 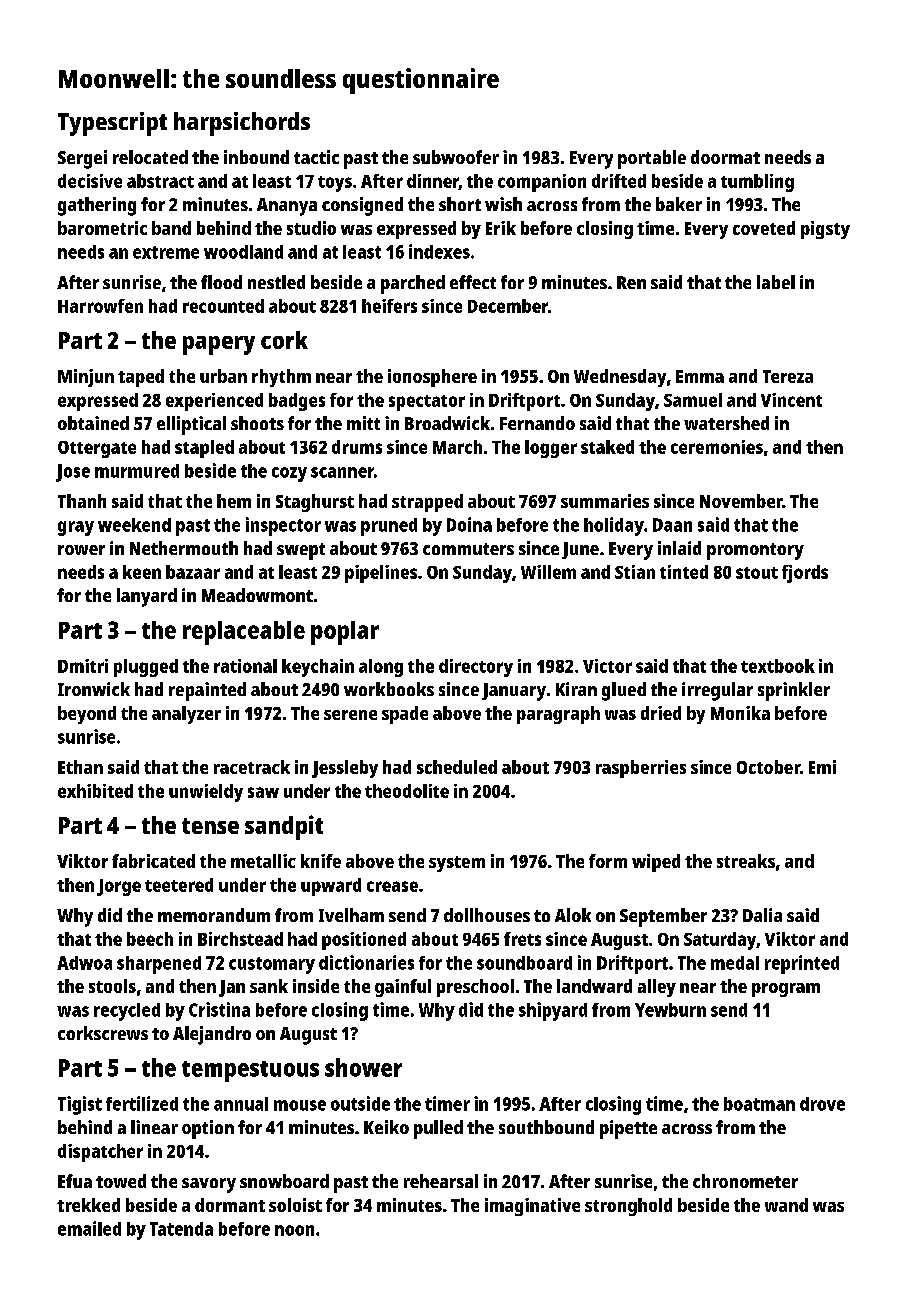 What do you see at coordinates (97, 449) in the screenshot?
I see `Ottergate` at bounding box center [97, 449].
